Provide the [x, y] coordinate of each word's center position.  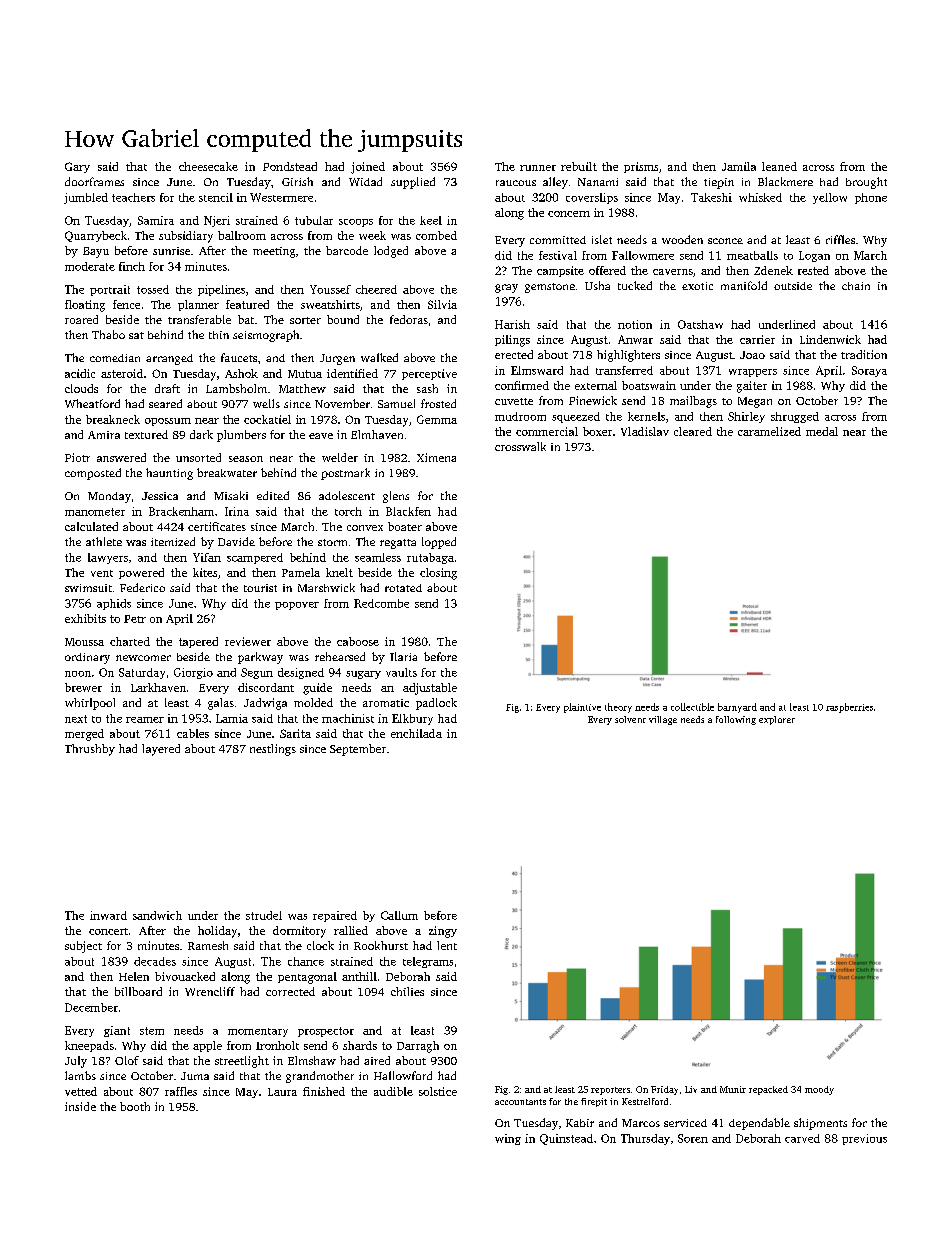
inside [80, 1106]
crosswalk [520, 446]
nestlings [273, 750]
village [663, 720]
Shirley [746, 417]
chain [856, 286]
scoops [356, 223]
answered [121, 457]
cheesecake [208, 166]
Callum [399, 915]
